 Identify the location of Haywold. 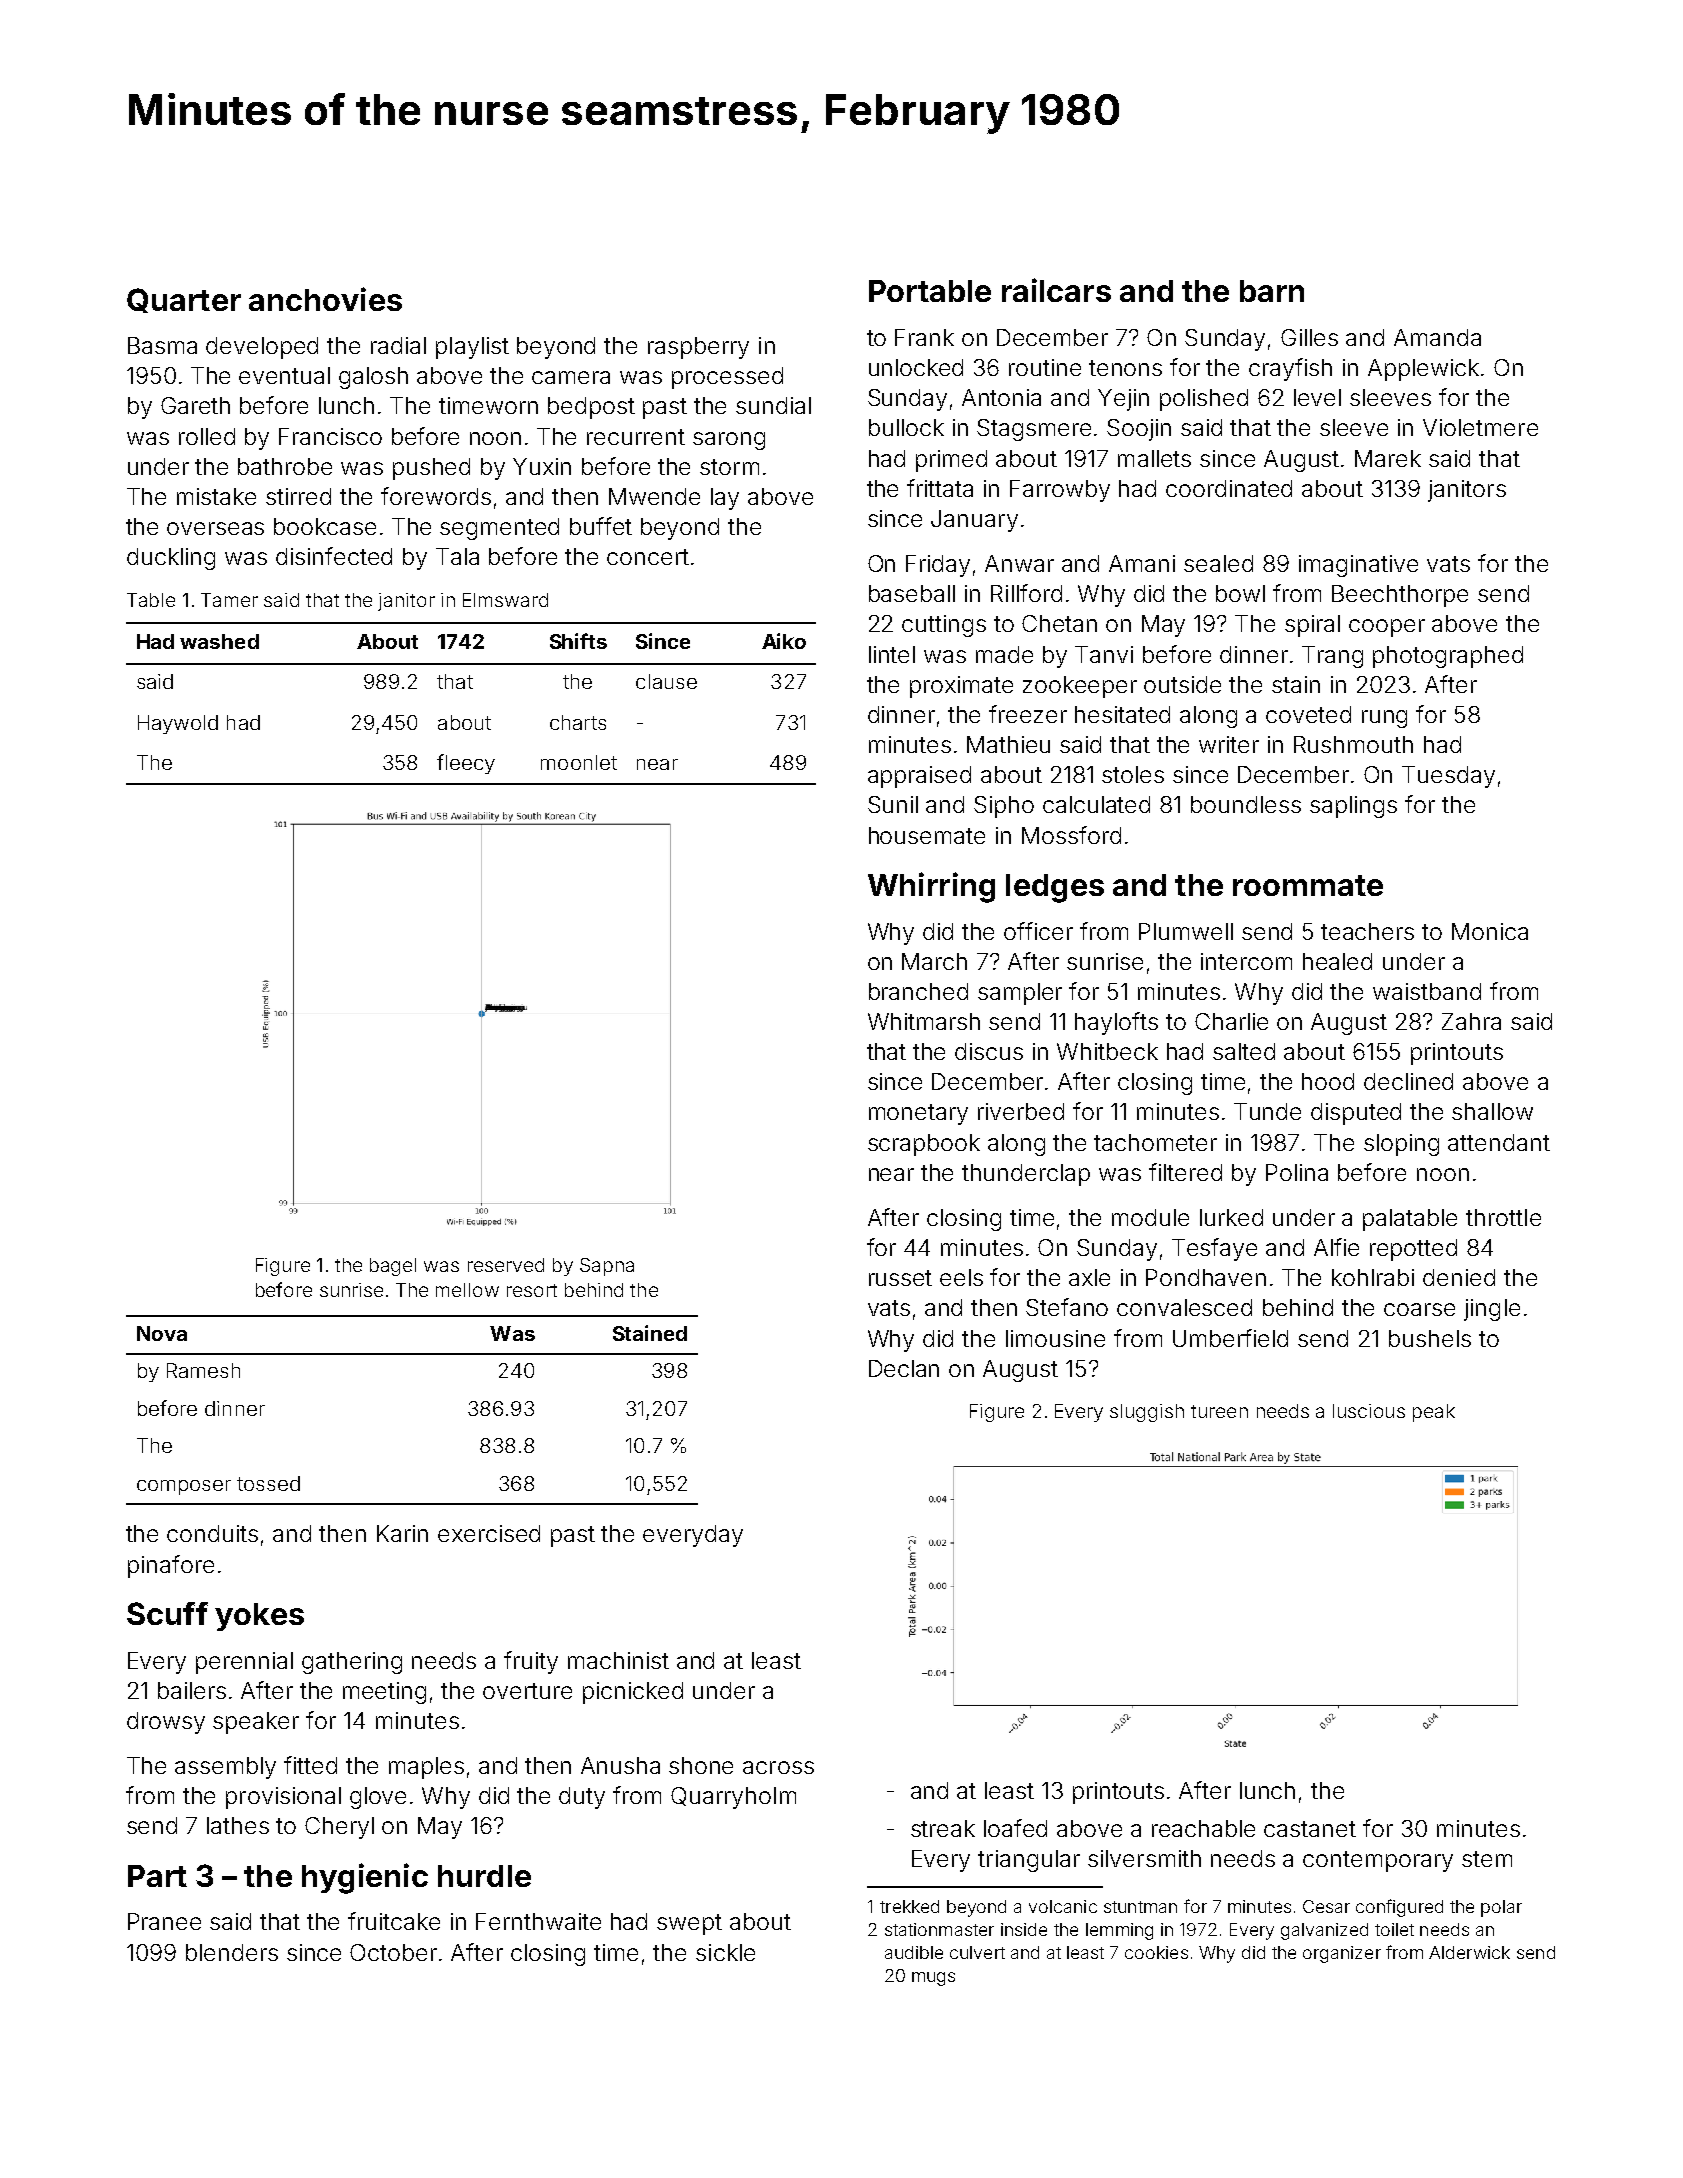
(178, 724).
